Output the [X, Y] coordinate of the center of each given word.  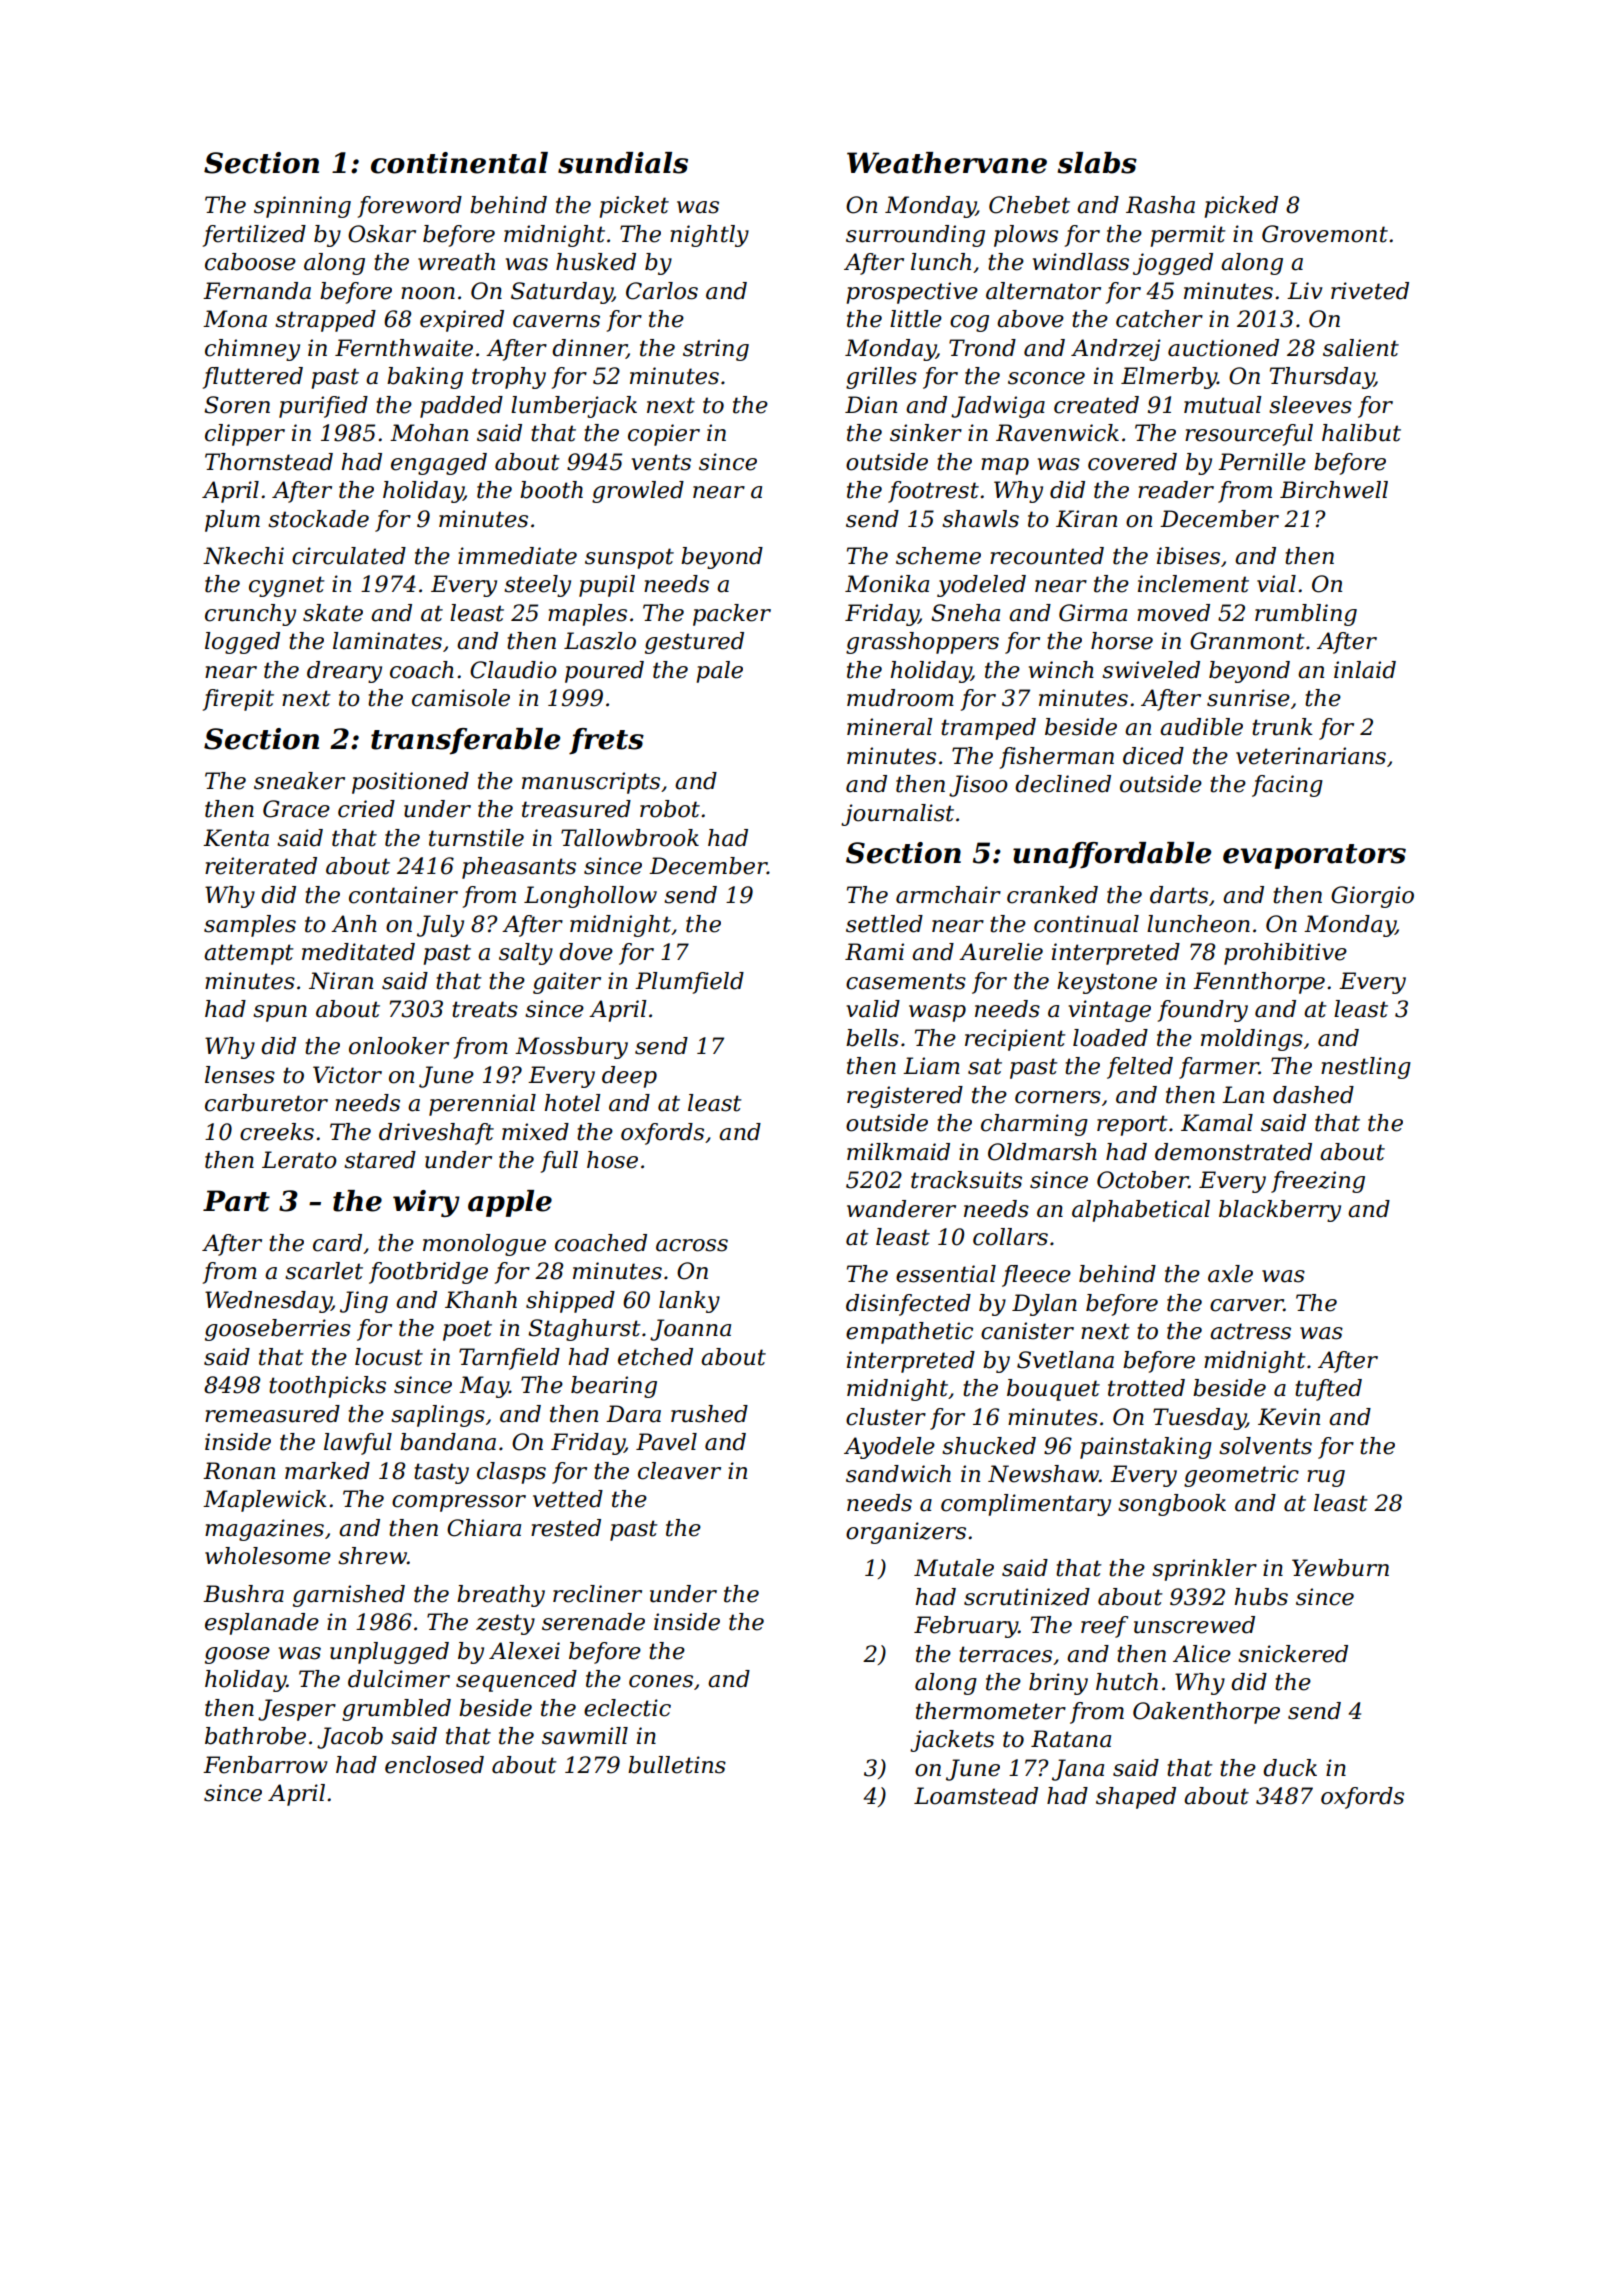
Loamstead [976, 1796]
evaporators [1314, 856]
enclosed [434, 1765]
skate [333, 613]
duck [1290, 1768]
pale [720, 672]
